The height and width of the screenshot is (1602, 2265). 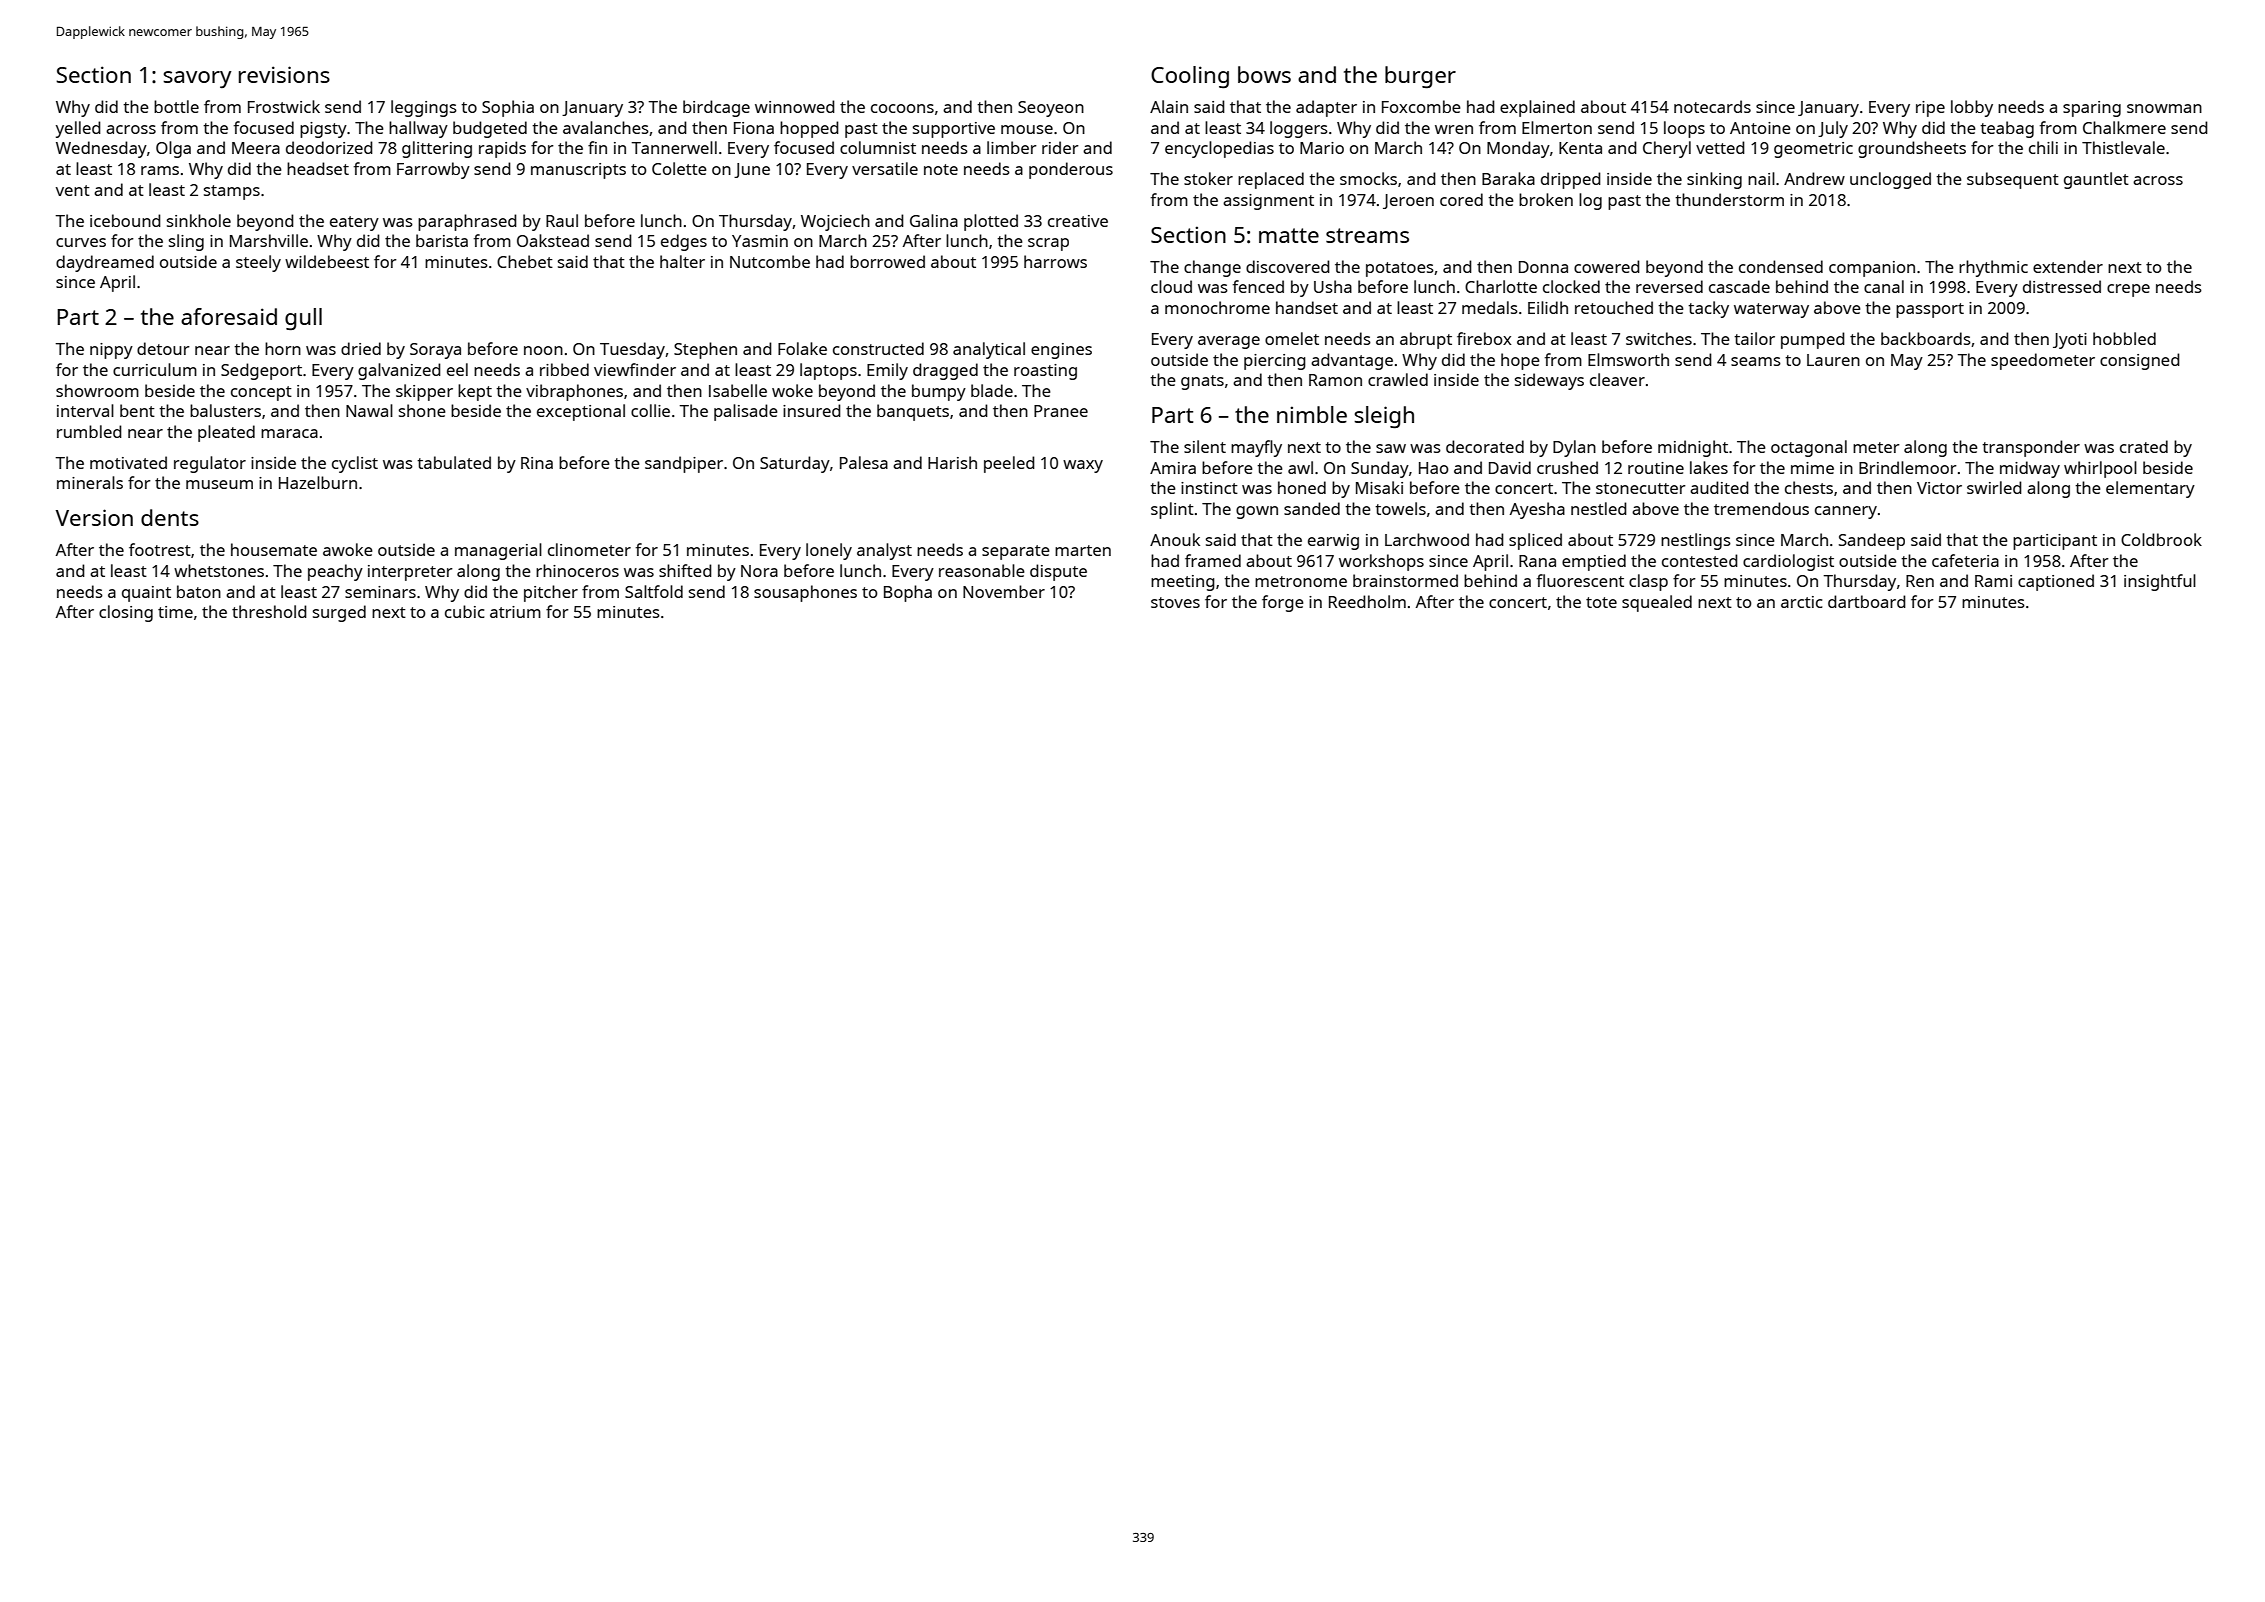 What do you see at coordinates (498, 551) in the screenshot?
I see `managerial` at bounding box center [498, 551].
